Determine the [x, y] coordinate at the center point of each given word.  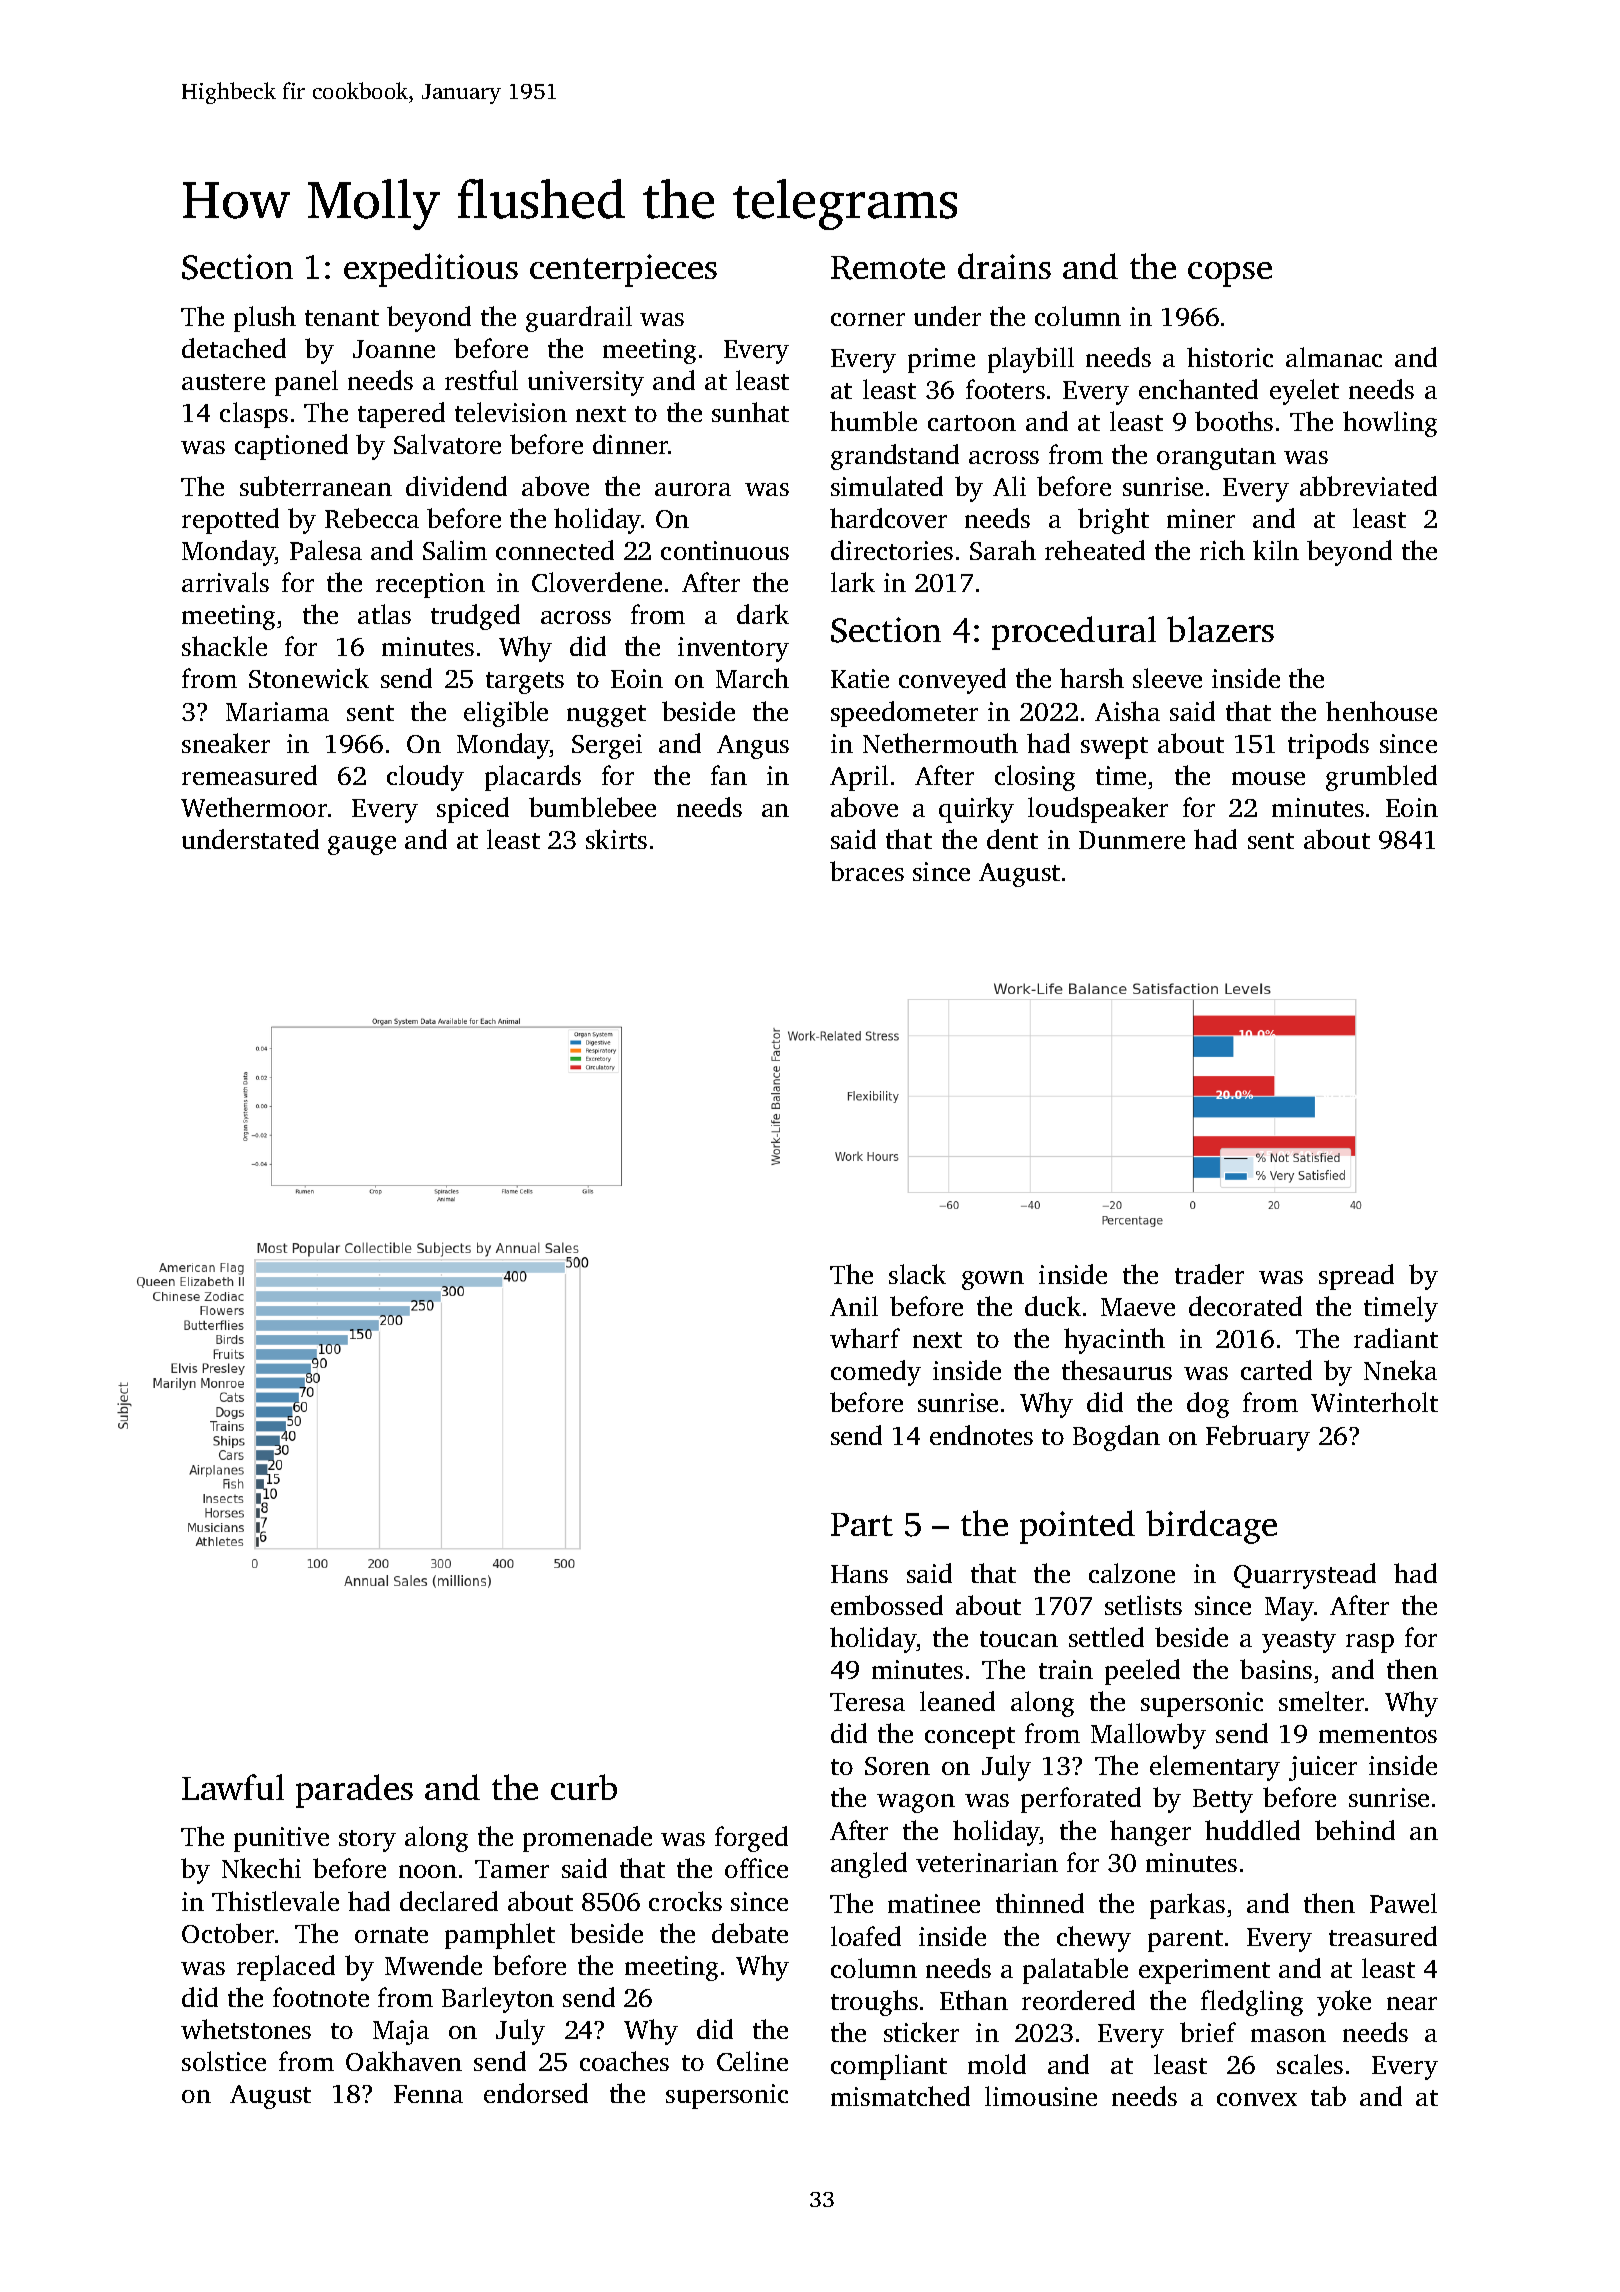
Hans [859, 1574]
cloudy [425, 778]
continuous [725, 550]
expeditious [431, 270]
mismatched [900, 2096]
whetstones [246, 2029]
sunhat [750, 412]
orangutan [1216, 459]
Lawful [233, 1787]
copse [1230, 274]
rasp [1370, 1643]
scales [1310, 2064]
